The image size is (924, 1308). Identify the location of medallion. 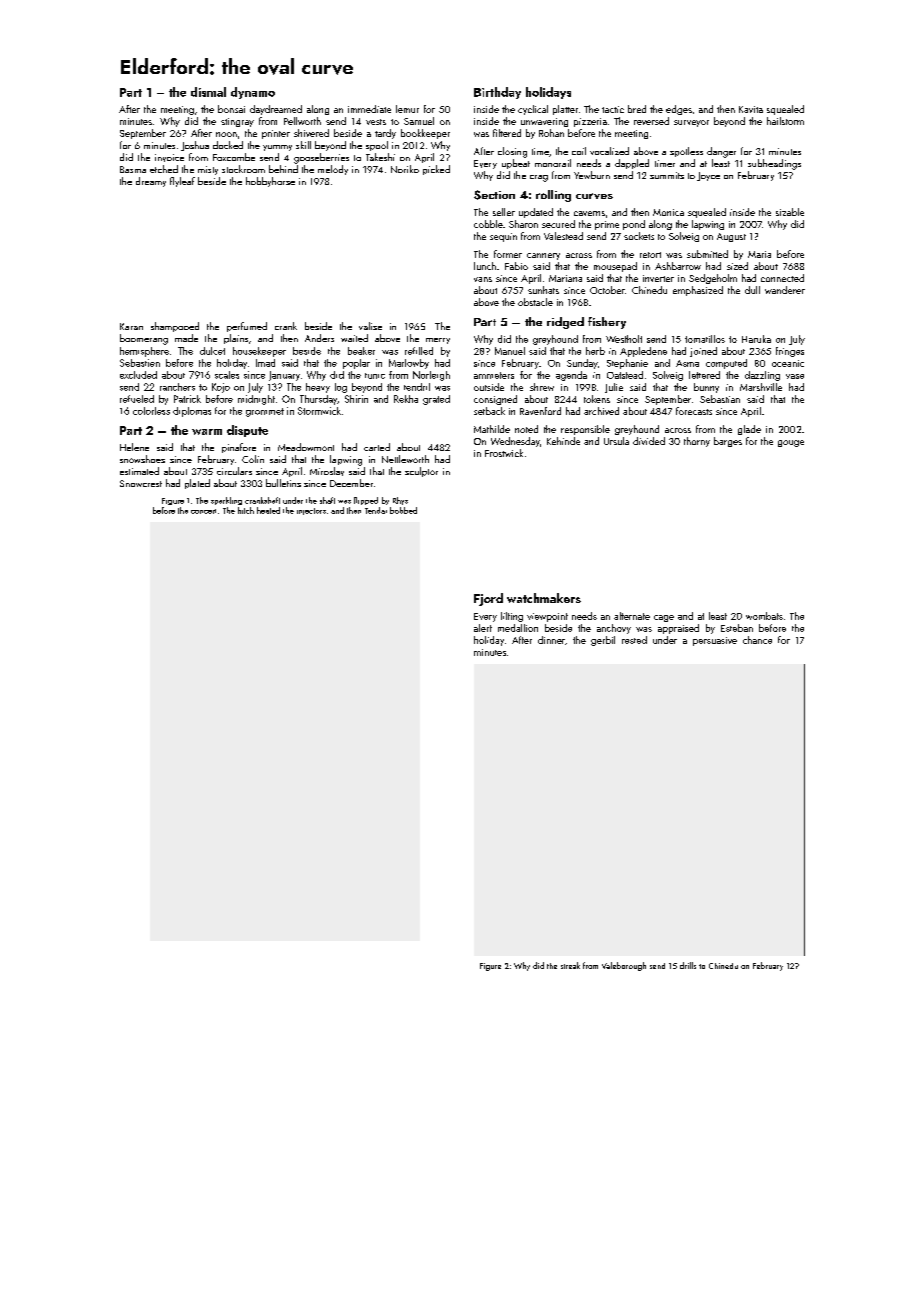
(518, 628).
